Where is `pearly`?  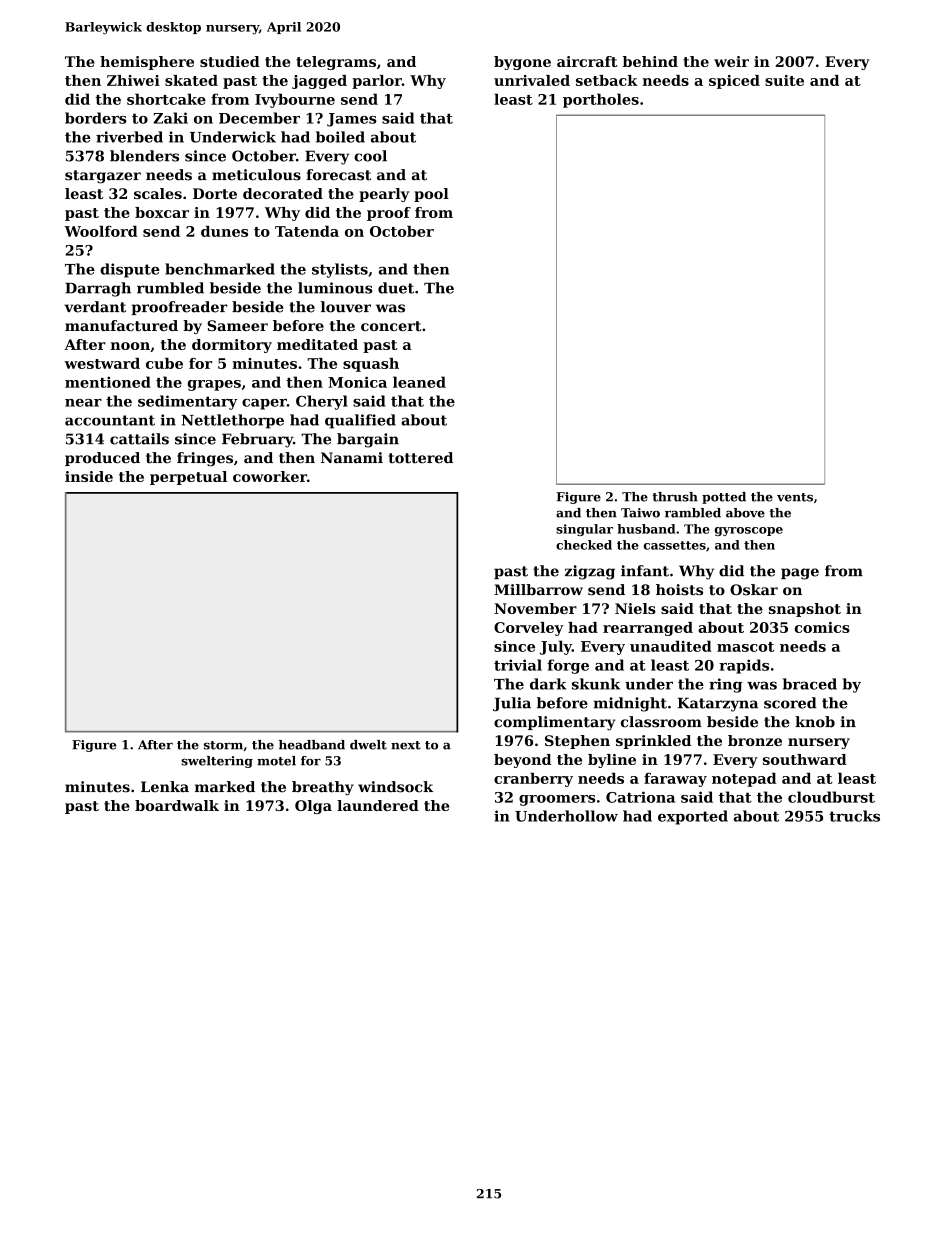
pearly is located at coordinates (384, 195).
